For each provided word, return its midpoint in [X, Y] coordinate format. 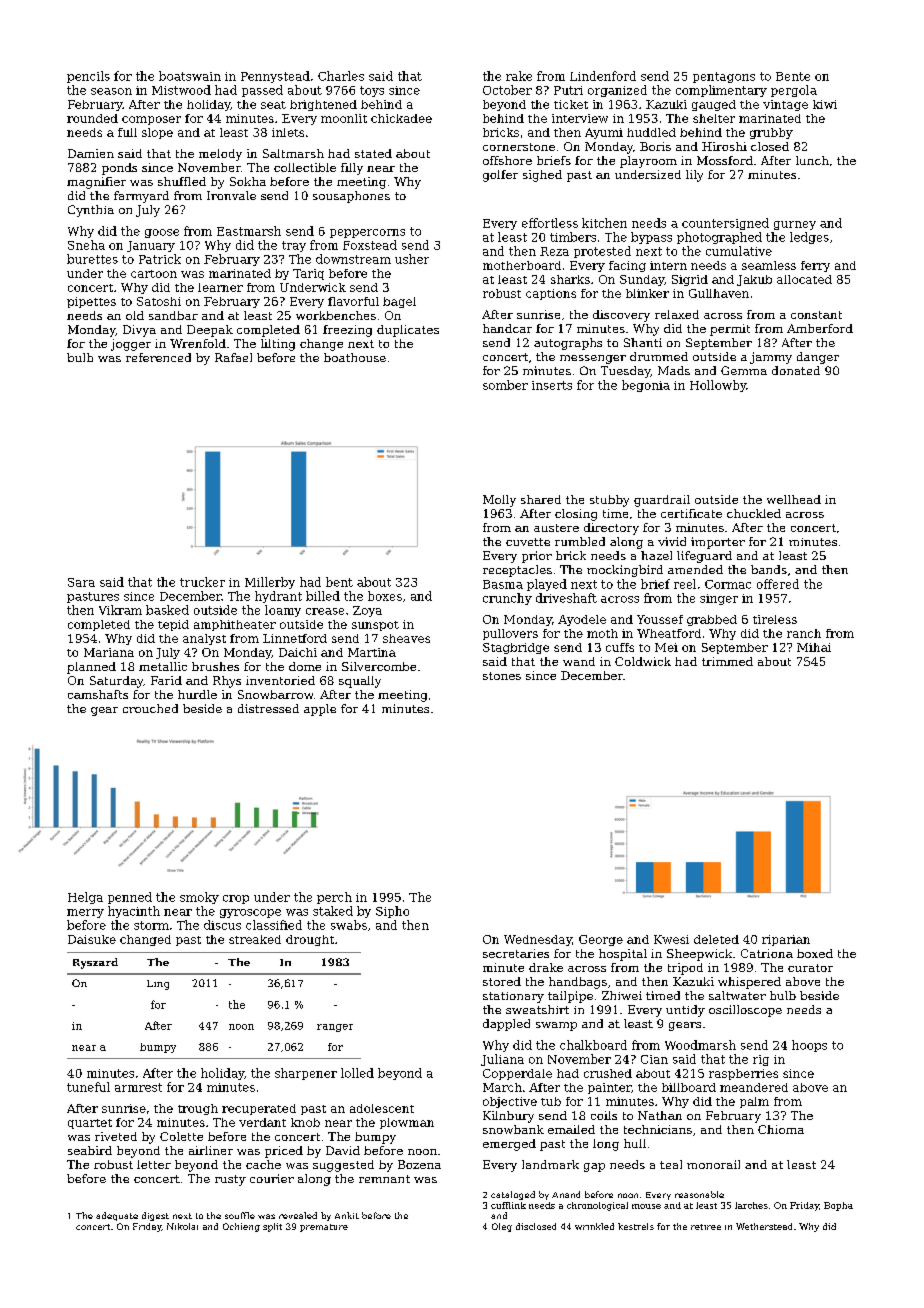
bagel [399, 302]
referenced [158, 357]
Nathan [660, 1115]
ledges [809, 238]
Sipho [392, 912]
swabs [349, 925]
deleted [716, 939]
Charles [341, 76]
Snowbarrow [275, 694]
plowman [407, 1123]
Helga [85, 898]
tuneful [88, 1087]
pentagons [724, 77]
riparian [786, 940]
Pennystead [275, 77]
